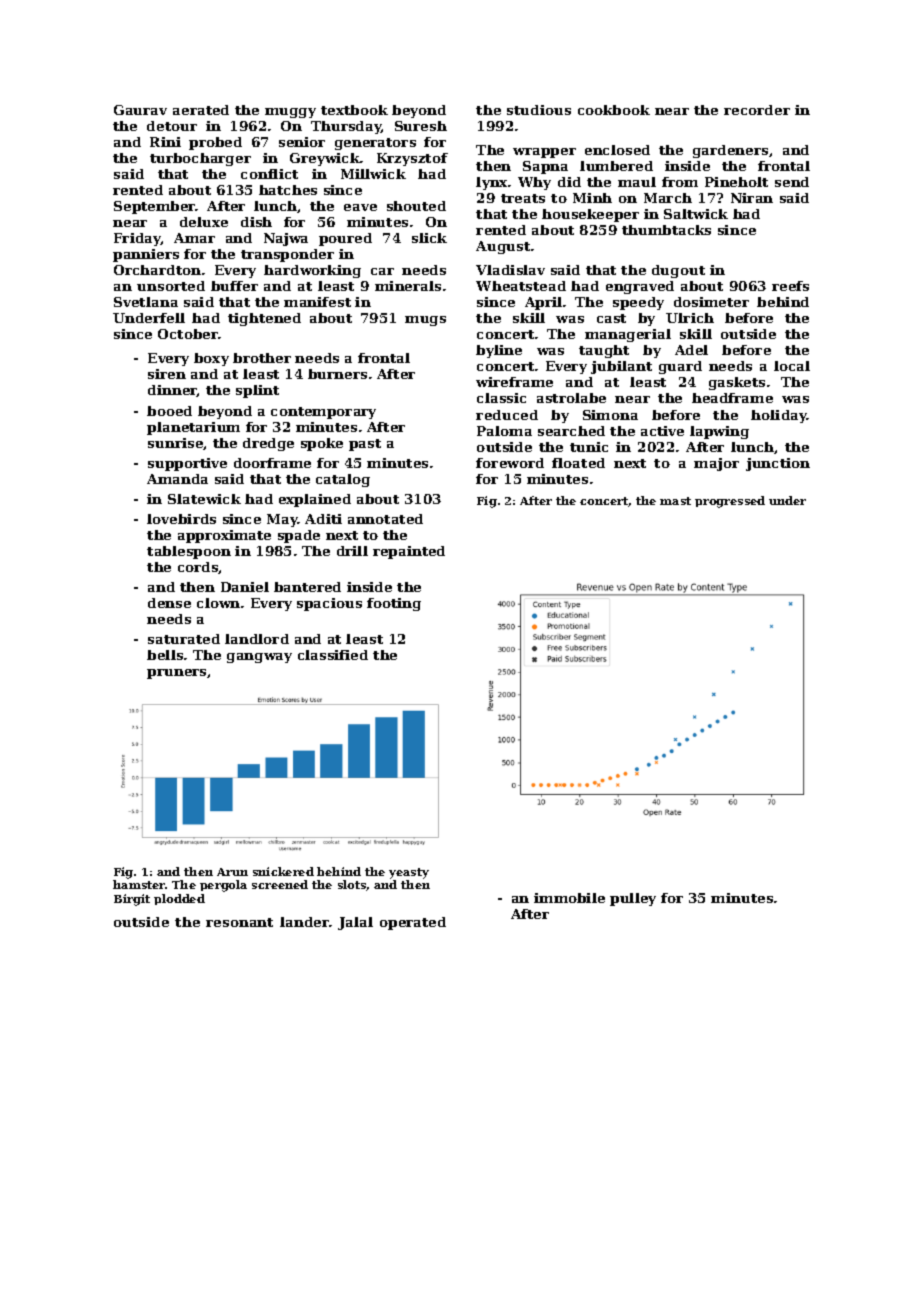  What do you see at coordinates (504, 431) in the screenshot?
I see `Paloma` at bounding box center [504, 431].
